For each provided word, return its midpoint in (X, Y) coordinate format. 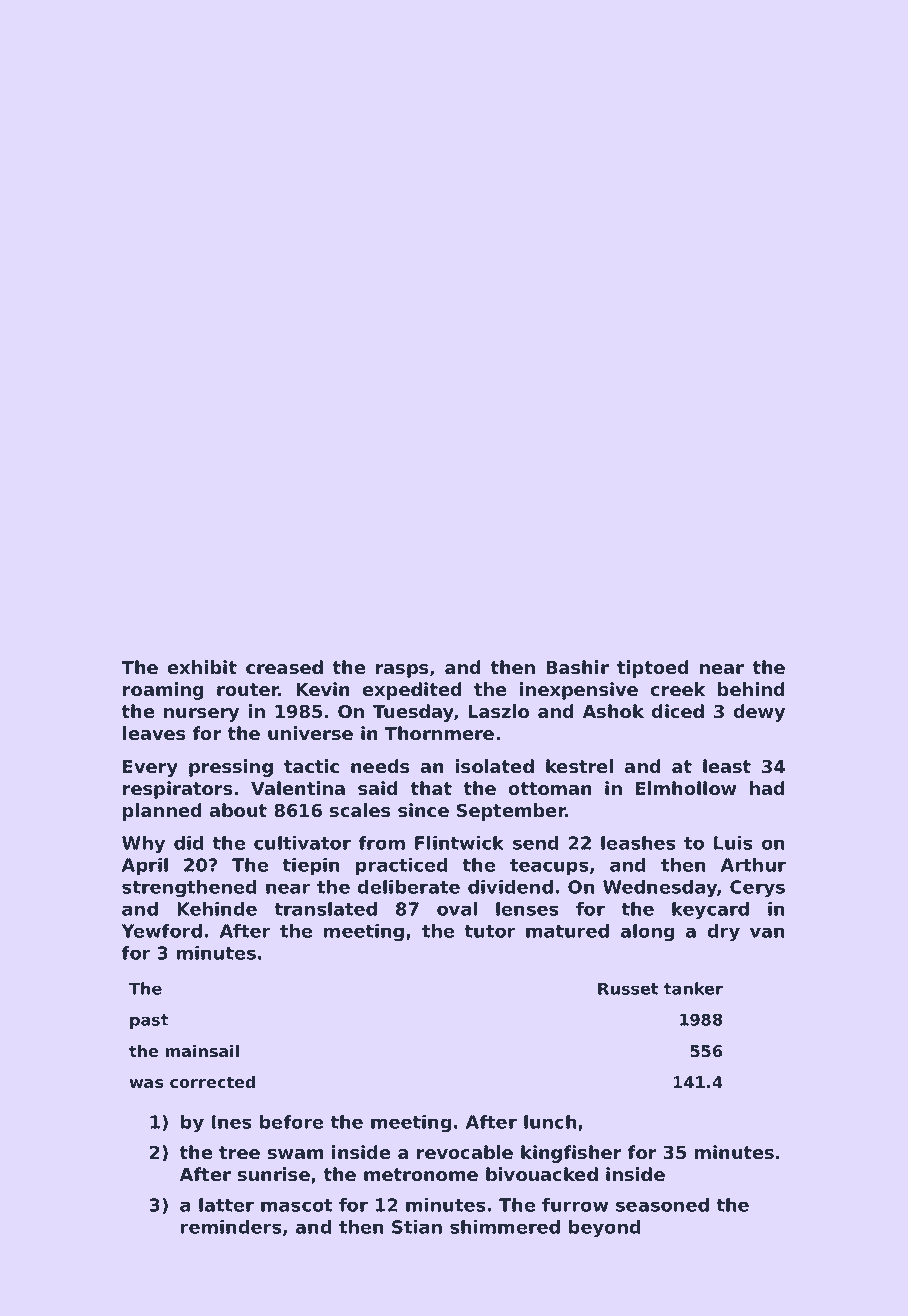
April (145, 867)
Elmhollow (686, 788)
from (382, 843)
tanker (693, 988)
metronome (421, 1175)
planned (162, 812)
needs (380, 766)
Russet (628, 988)
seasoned (662, 1205)
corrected (212, 1082)
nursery (201, 715)
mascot (296, 1205)
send (536, 843)
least (727, 766)
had (767, 788)
